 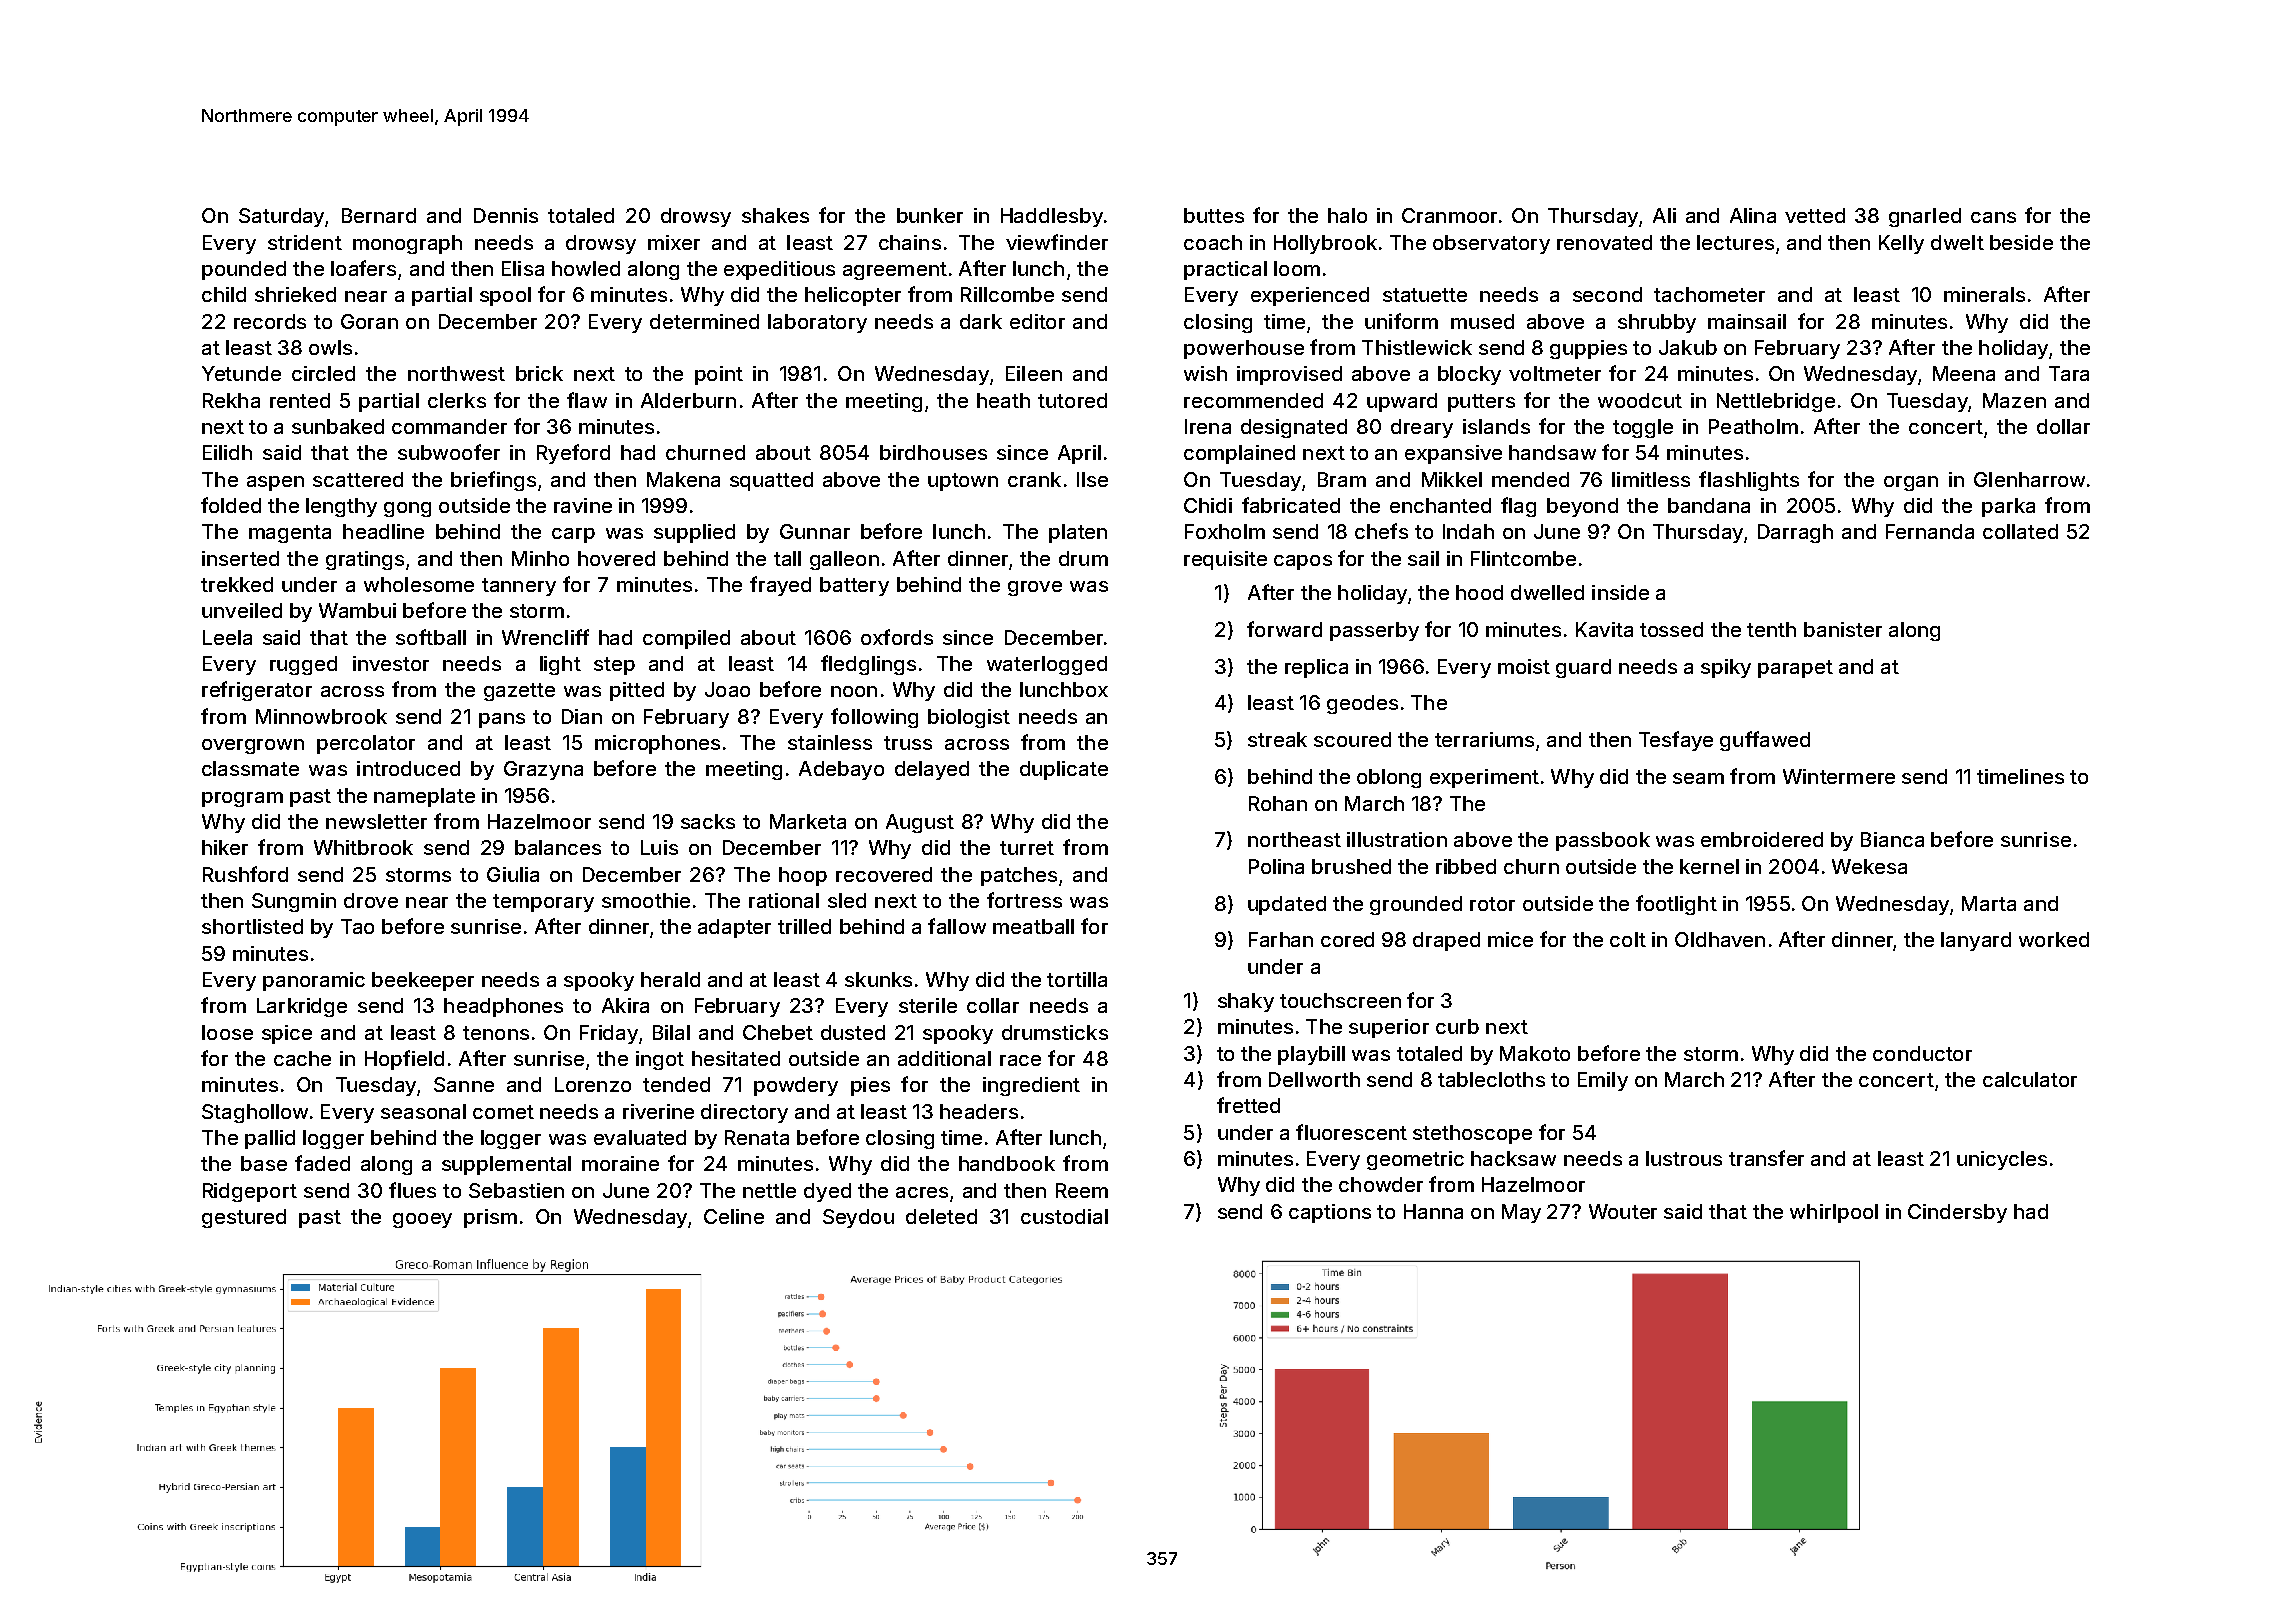 What do you see at coordinates (379, 215) in the document?
I see `Bernard` at bounding box center [379, 215].
